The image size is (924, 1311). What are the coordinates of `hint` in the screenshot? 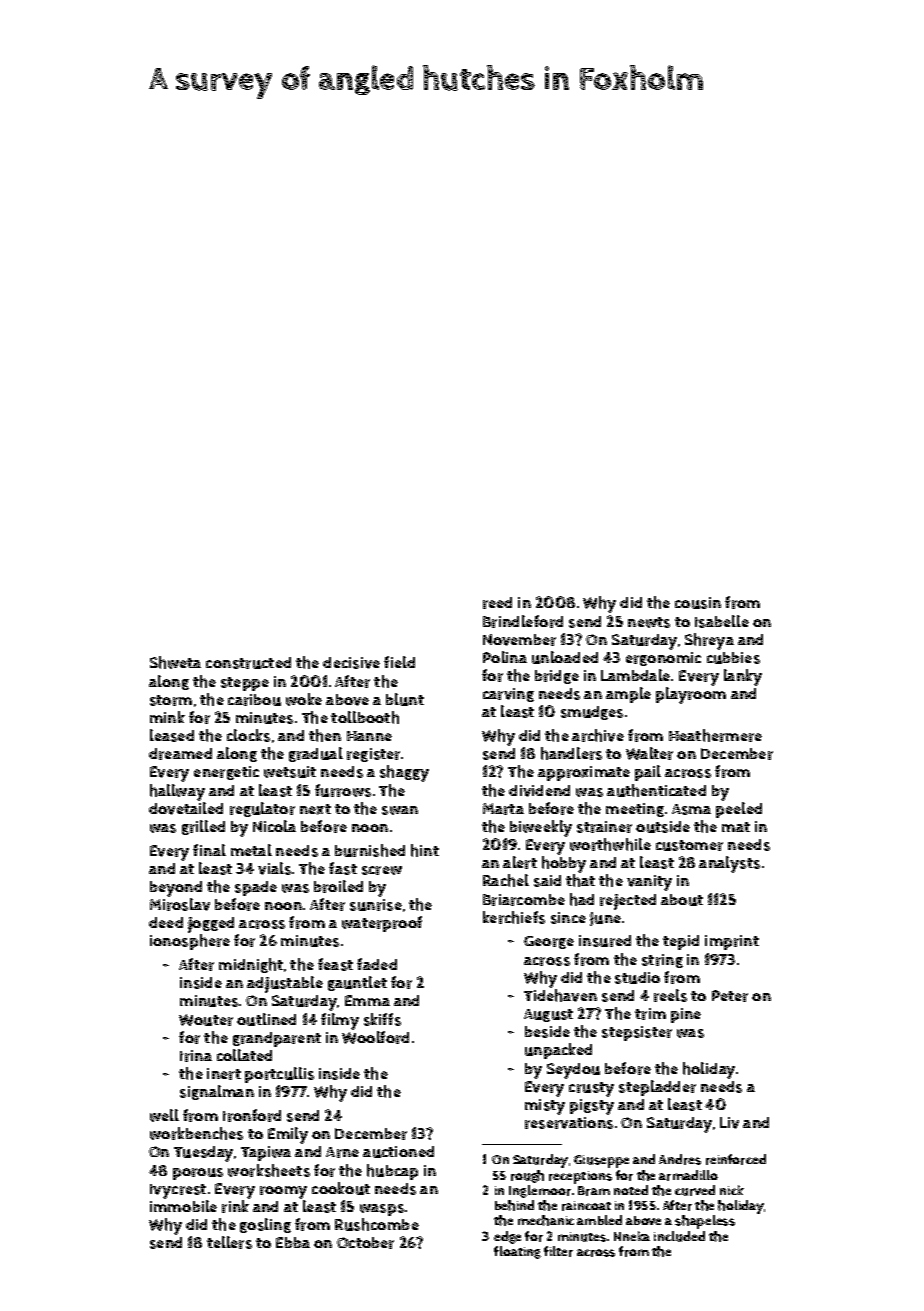 It's located at (425, 850).
